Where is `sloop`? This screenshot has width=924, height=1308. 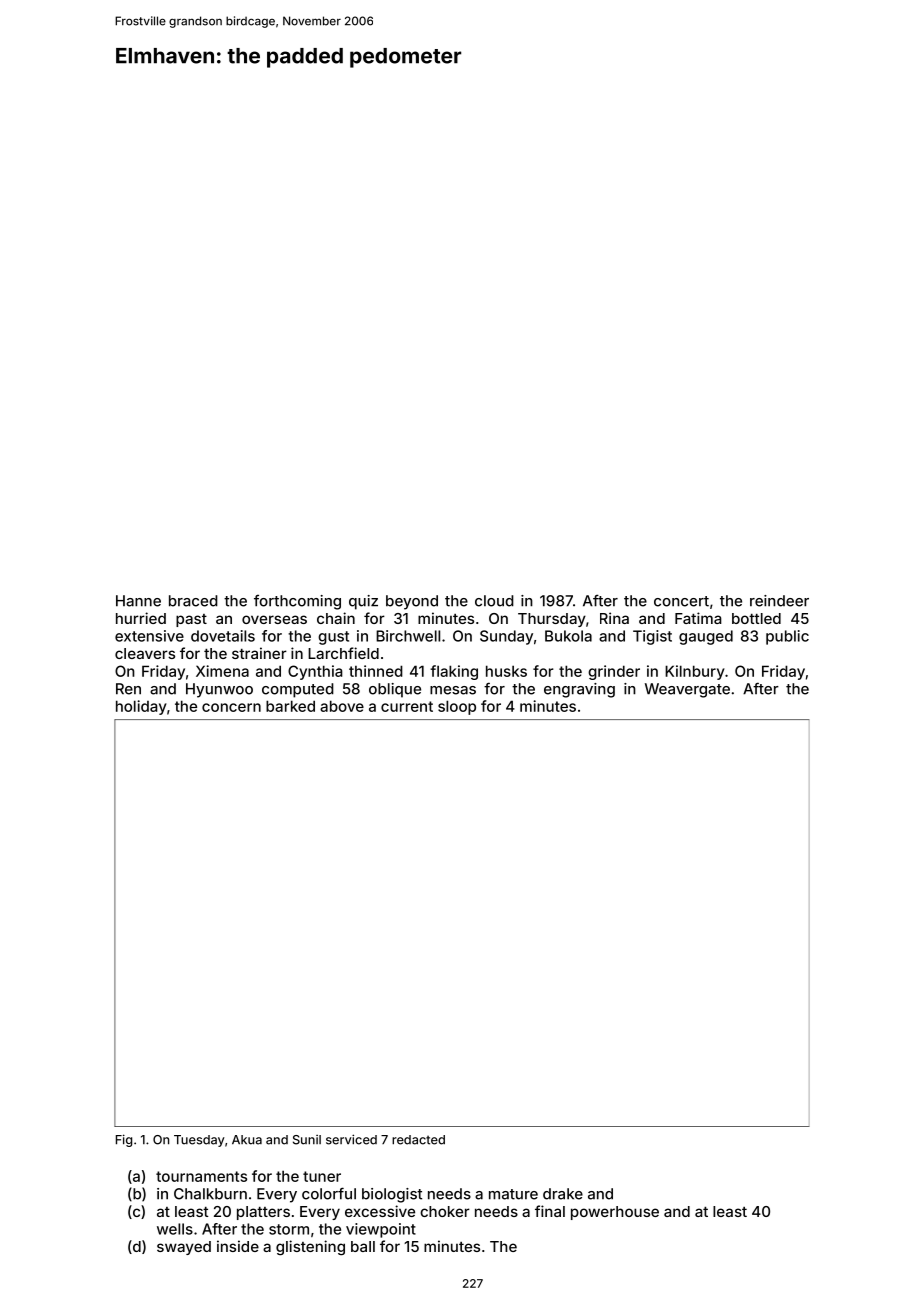
sloop is located at coordinates (457, 707).
